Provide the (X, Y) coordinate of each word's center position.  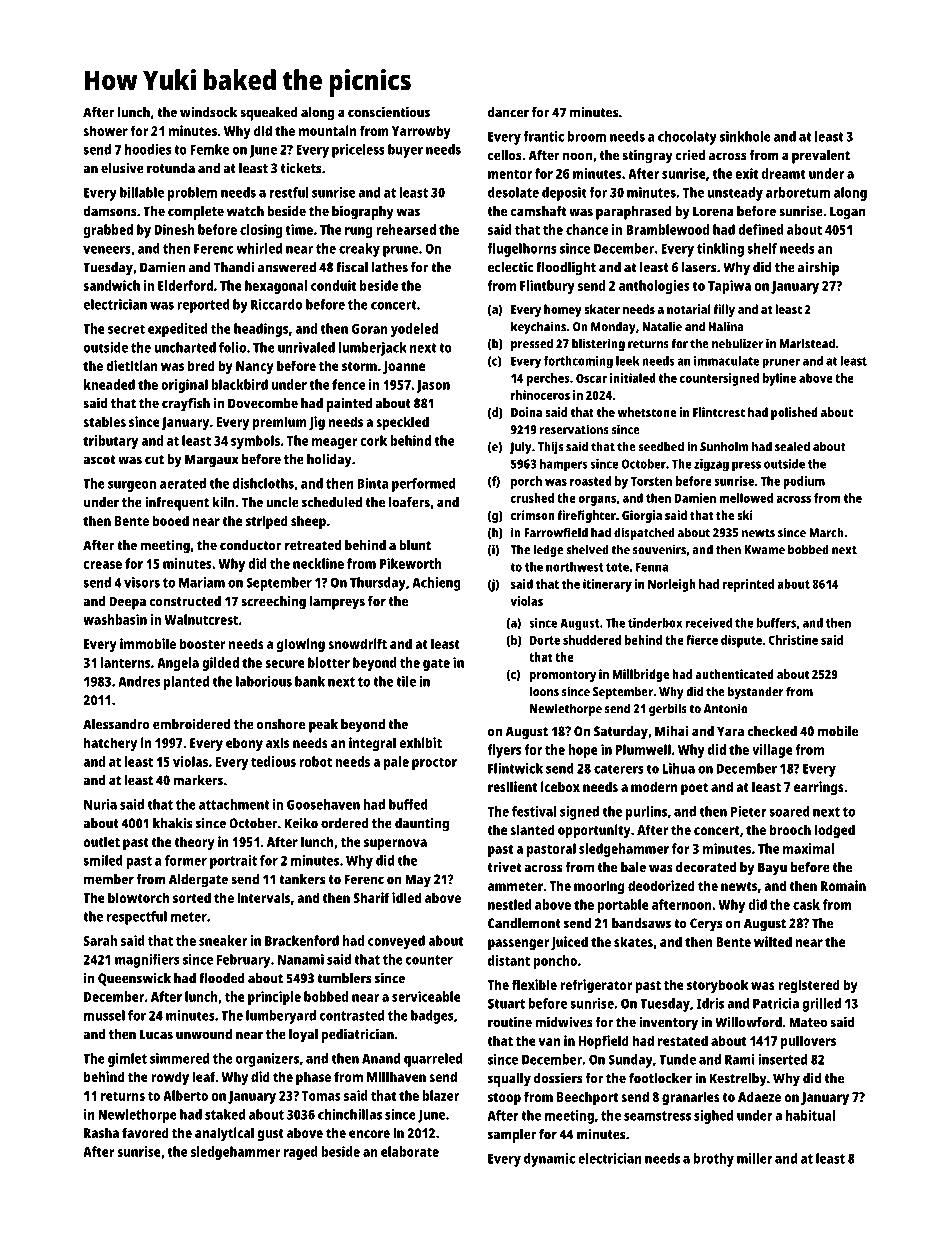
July (521, 447)
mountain (328, 130)
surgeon (132, 486)
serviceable (426, 996)
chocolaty (687, 138)
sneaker (223, 940)
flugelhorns (522, 250)
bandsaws (641, 923)
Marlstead (807, 343)
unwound (204, 1034)
